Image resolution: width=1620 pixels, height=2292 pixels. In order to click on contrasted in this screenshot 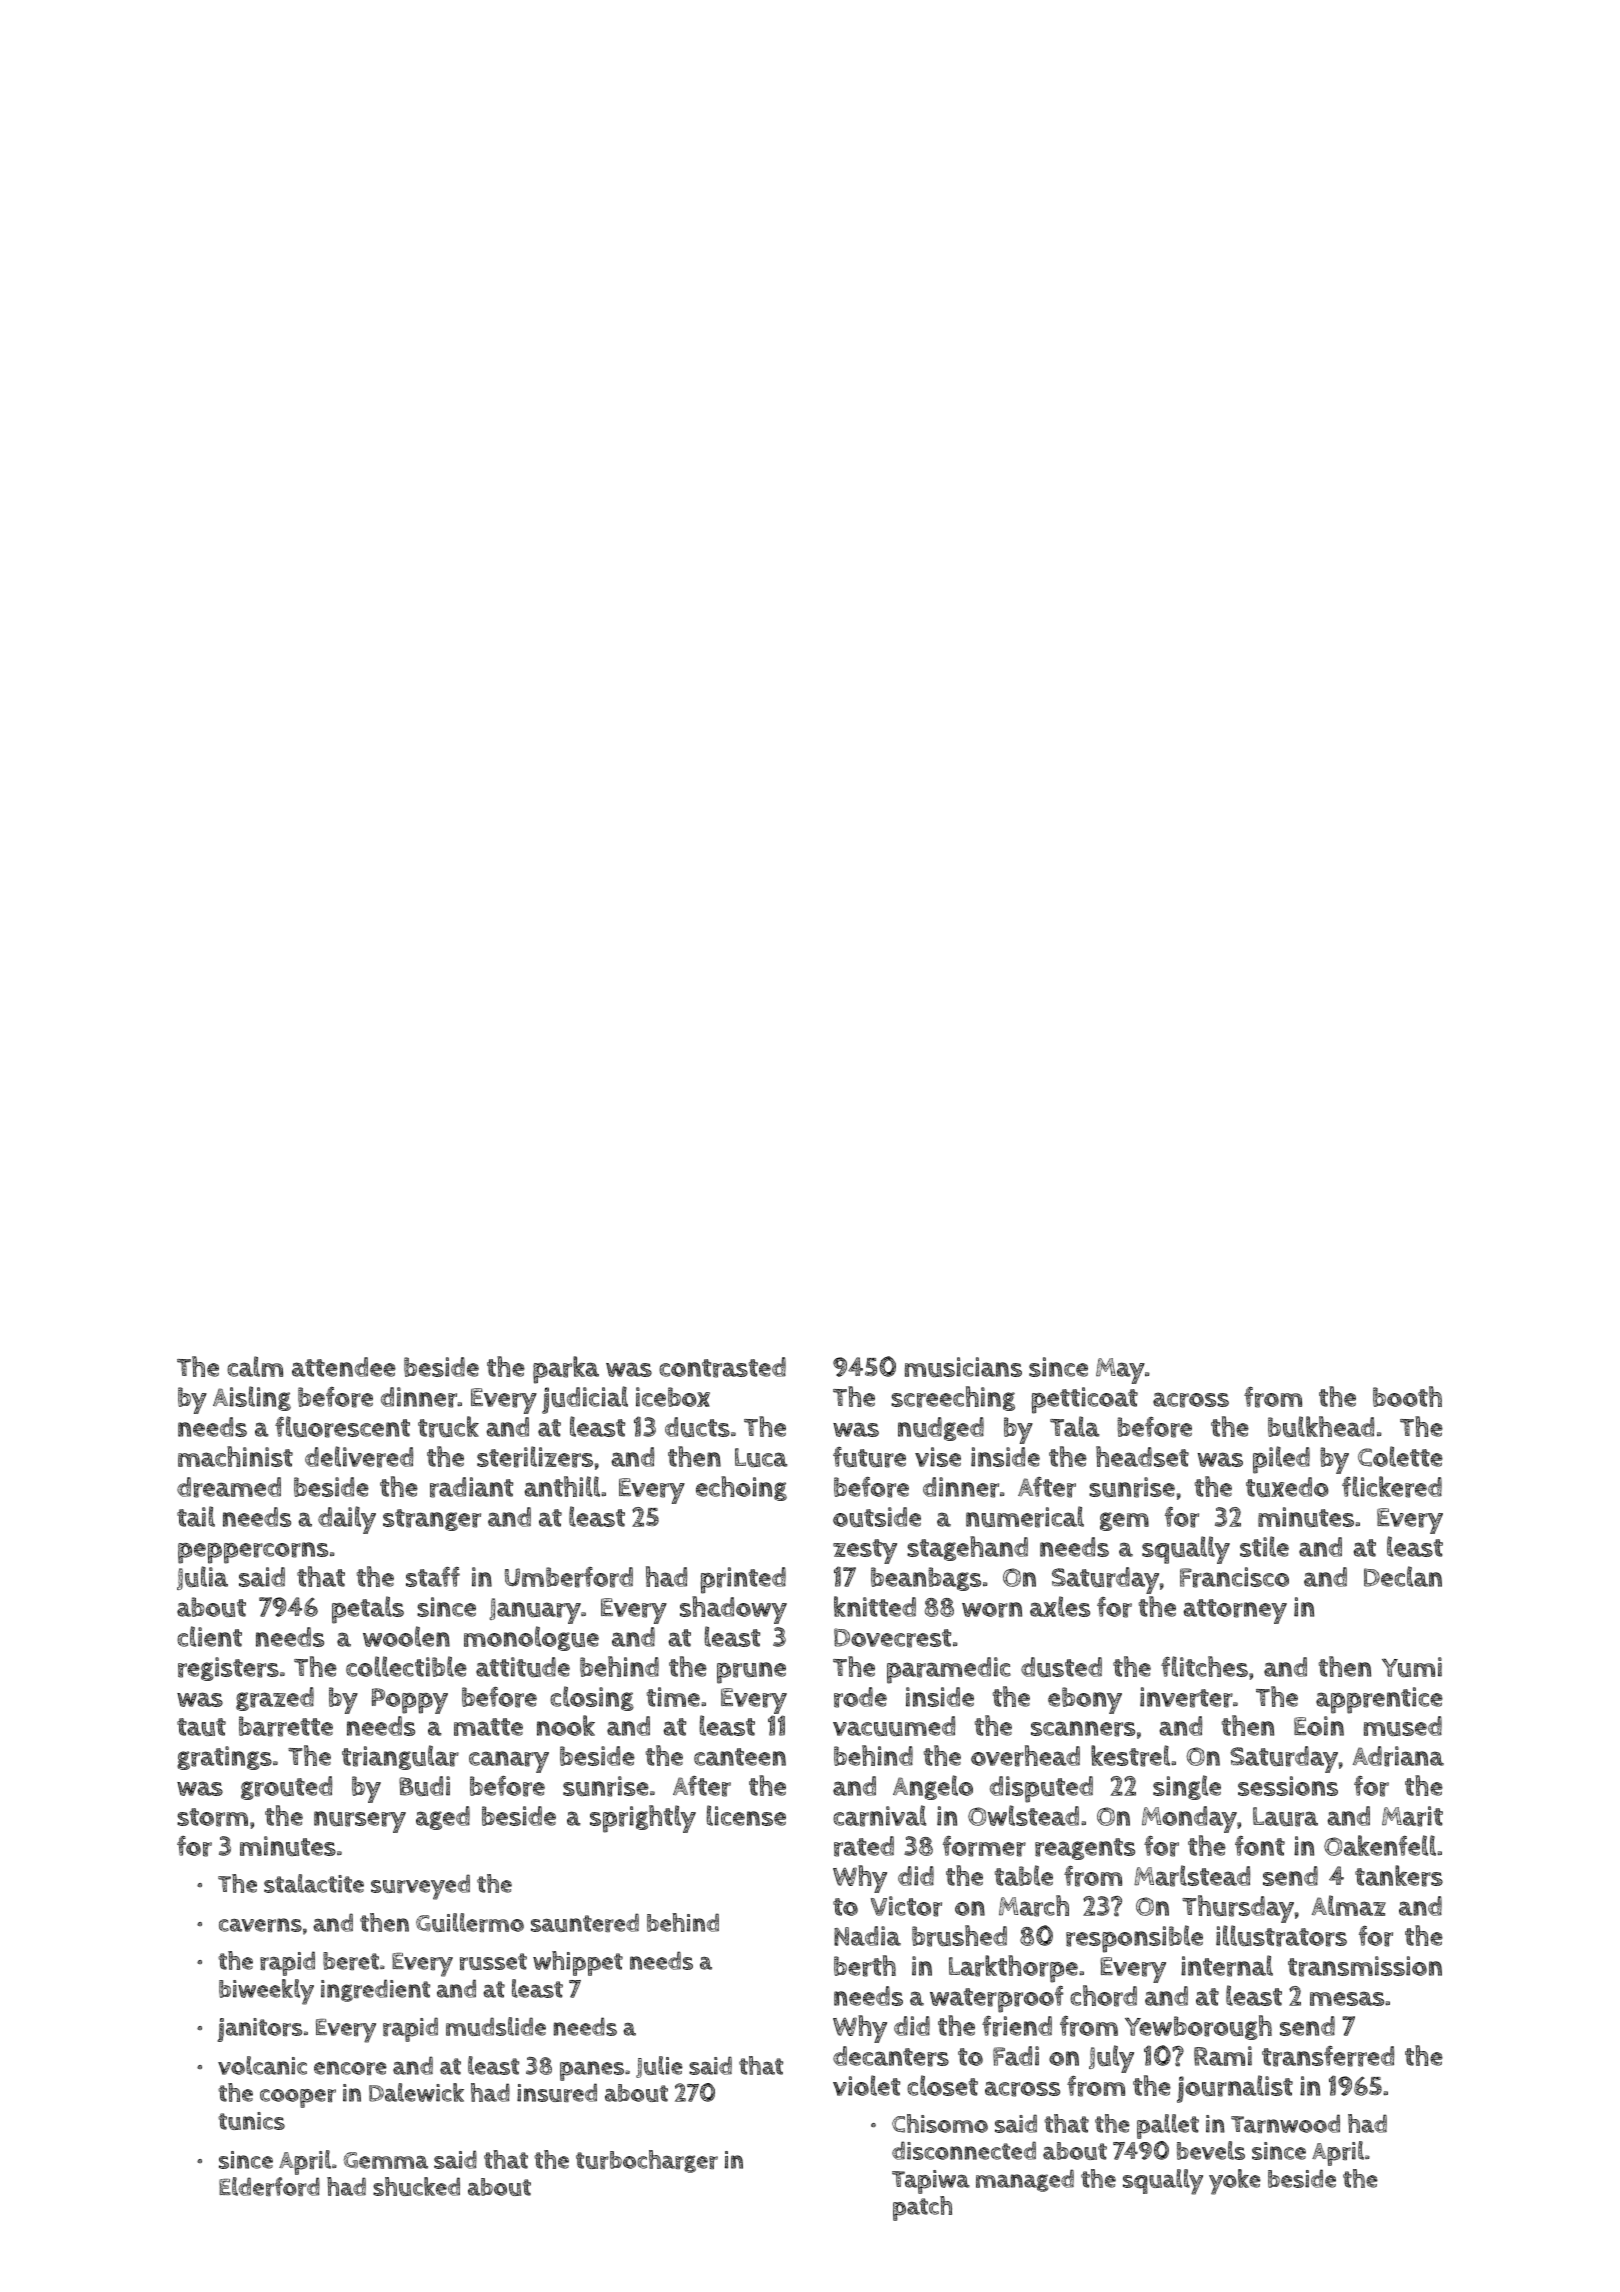, I will do `click(722, 1367)`.
